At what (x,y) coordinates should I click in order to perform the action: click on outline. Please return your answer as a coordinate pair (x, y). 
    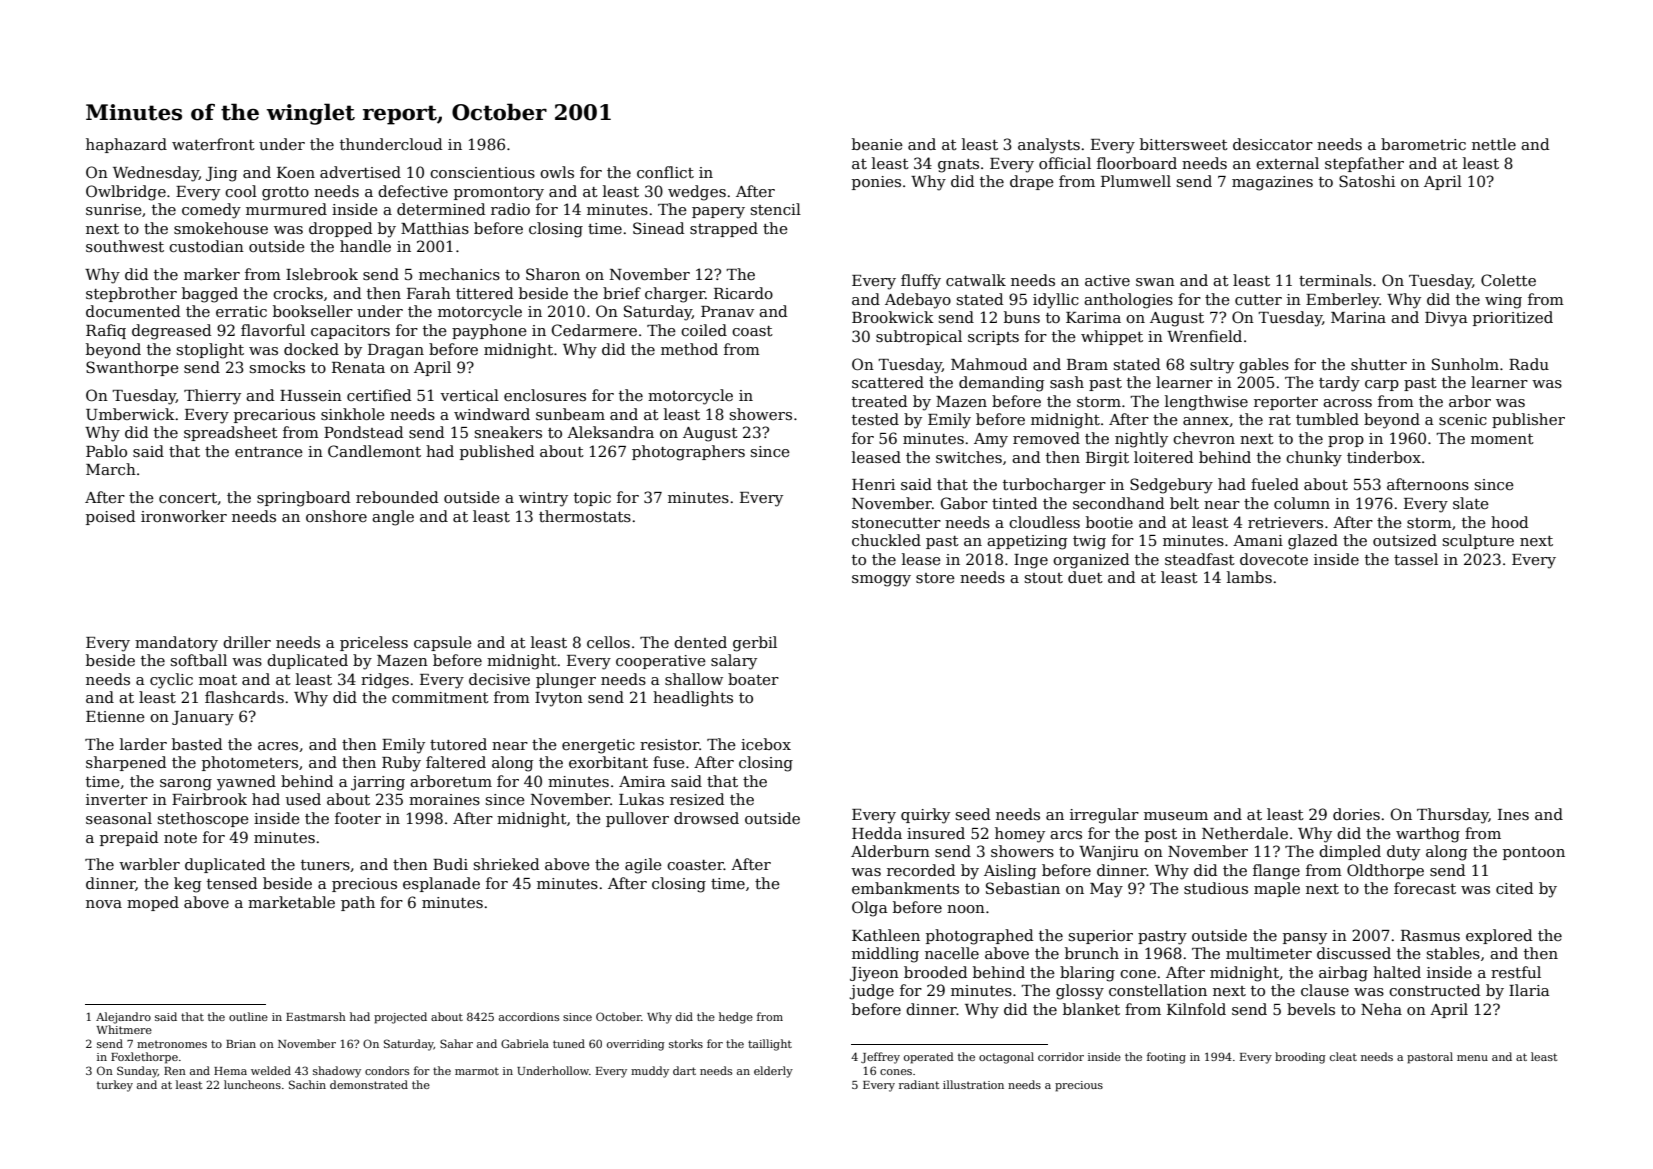
    Looking at the image, I should click on (248, 1016).
